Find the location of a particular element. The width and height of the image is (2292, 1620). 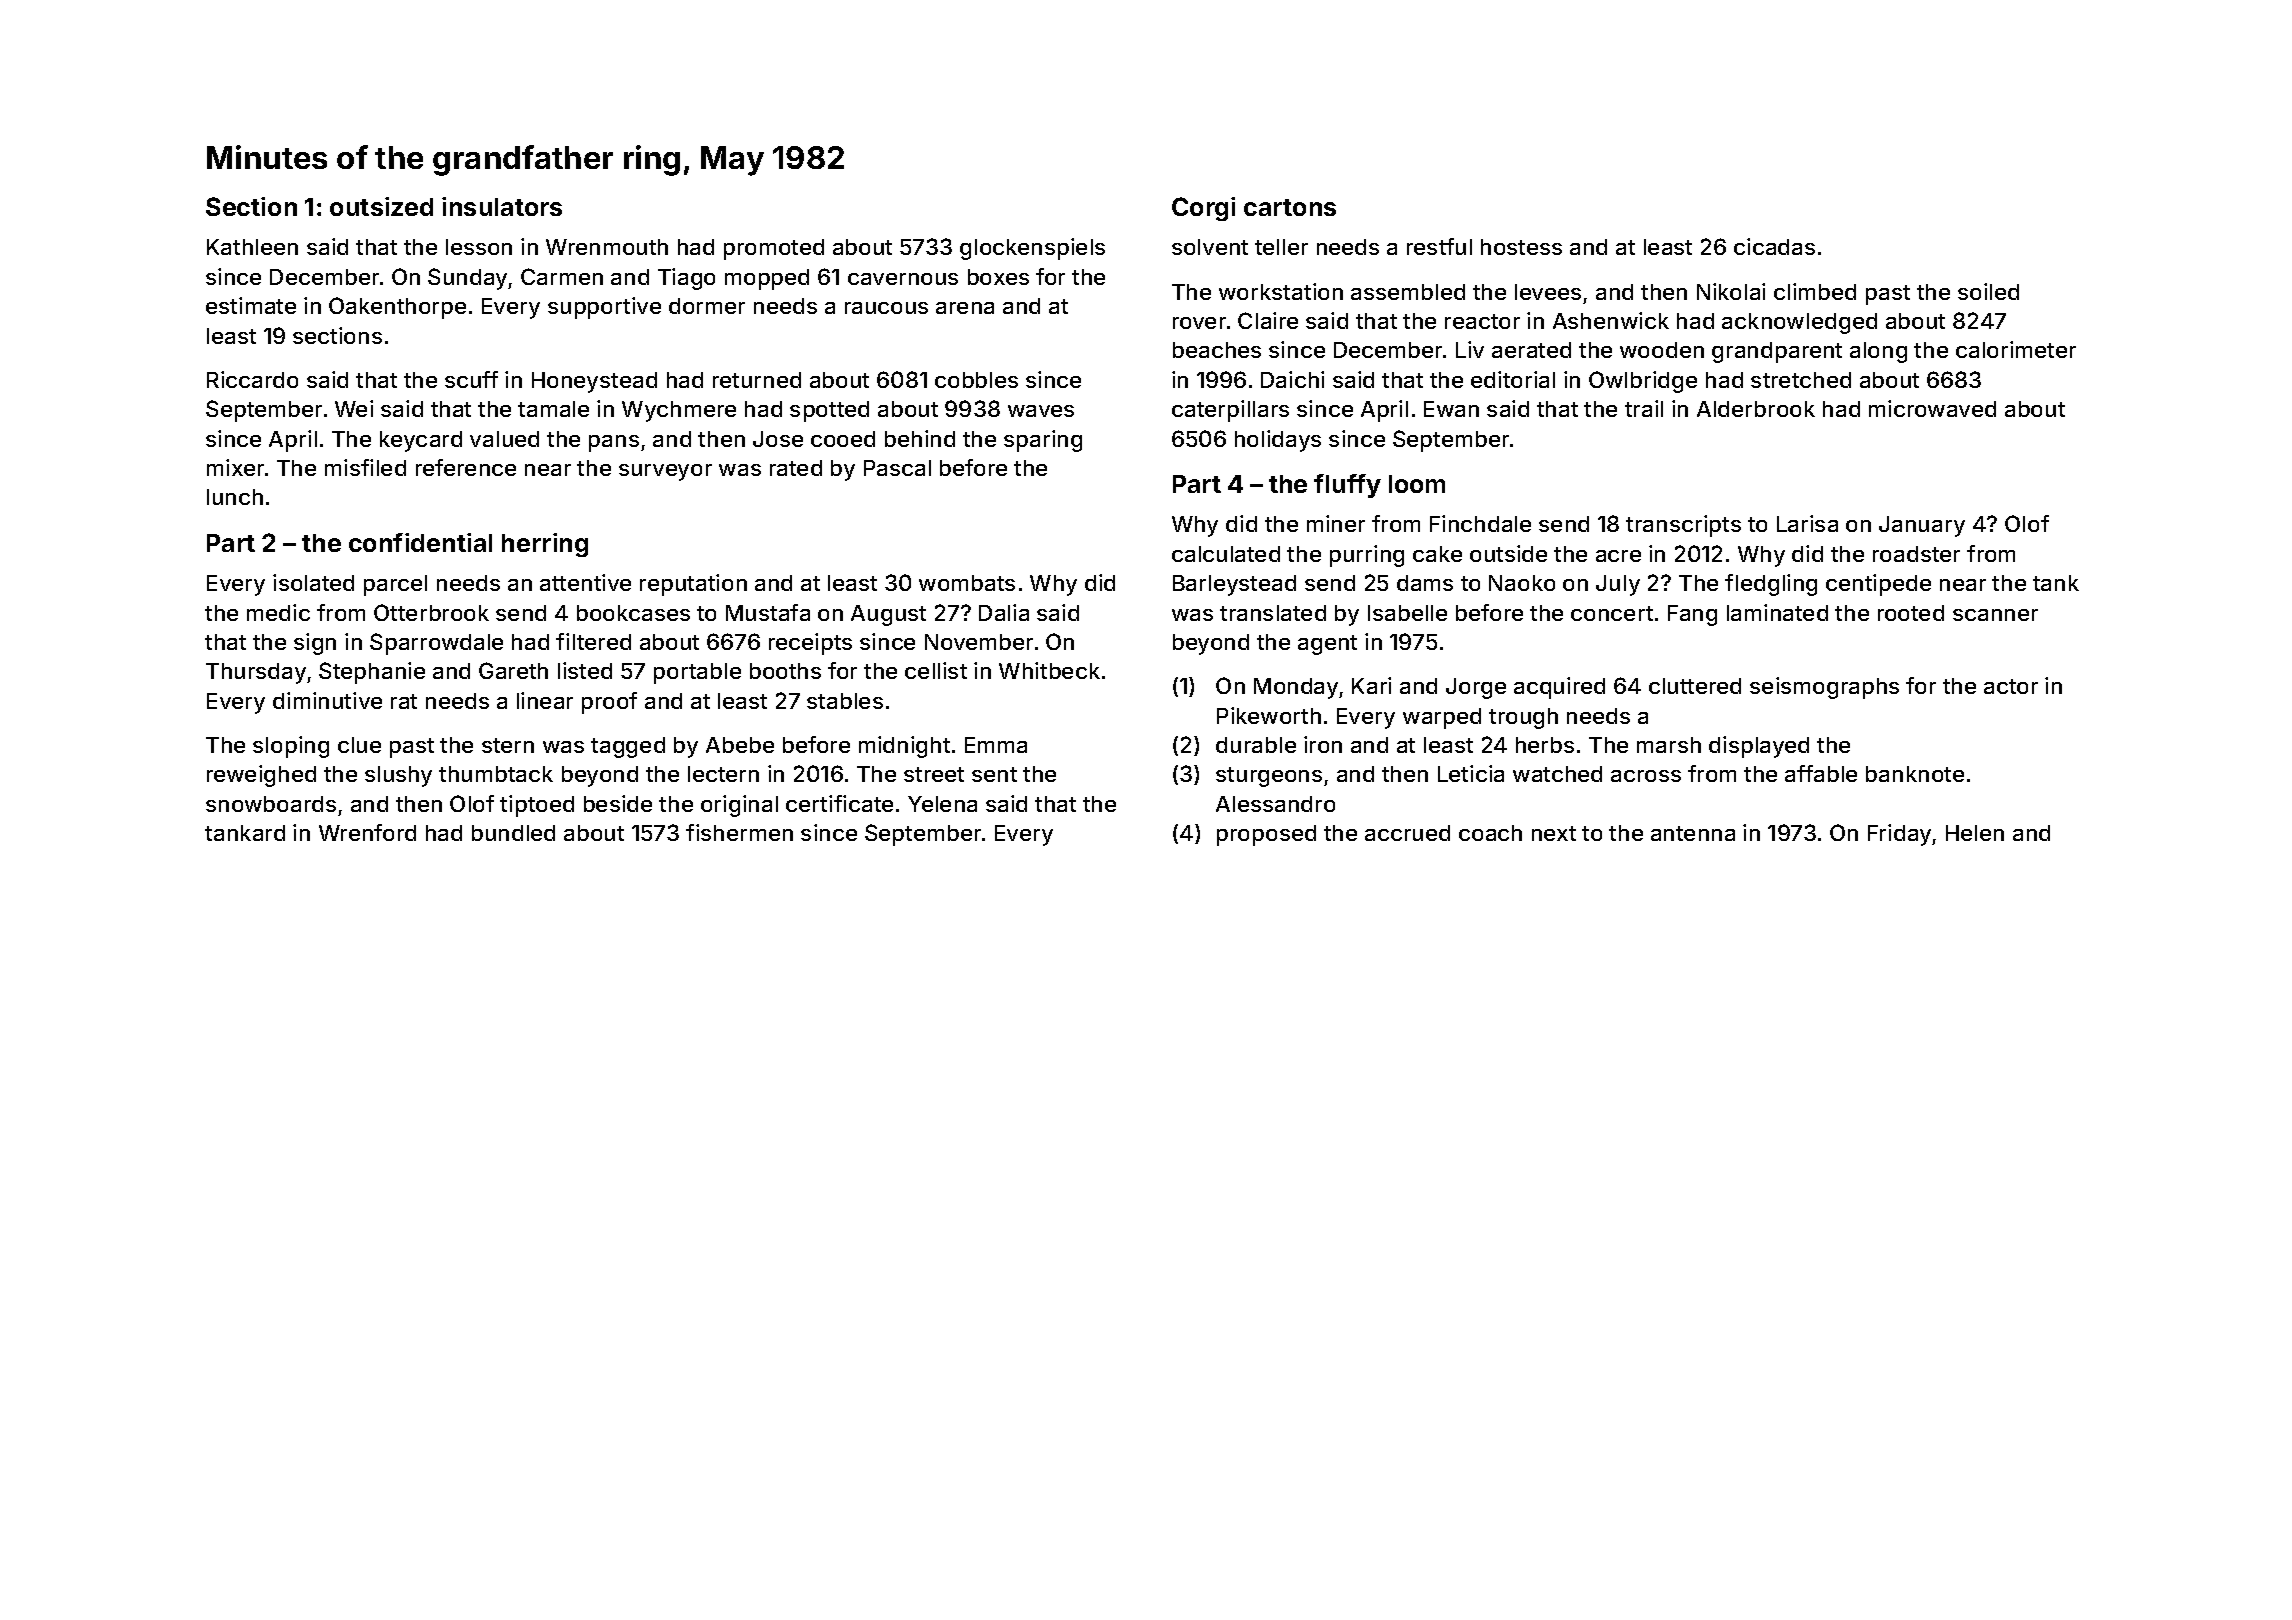

transcripts is located at coordinates (1683, 526).
